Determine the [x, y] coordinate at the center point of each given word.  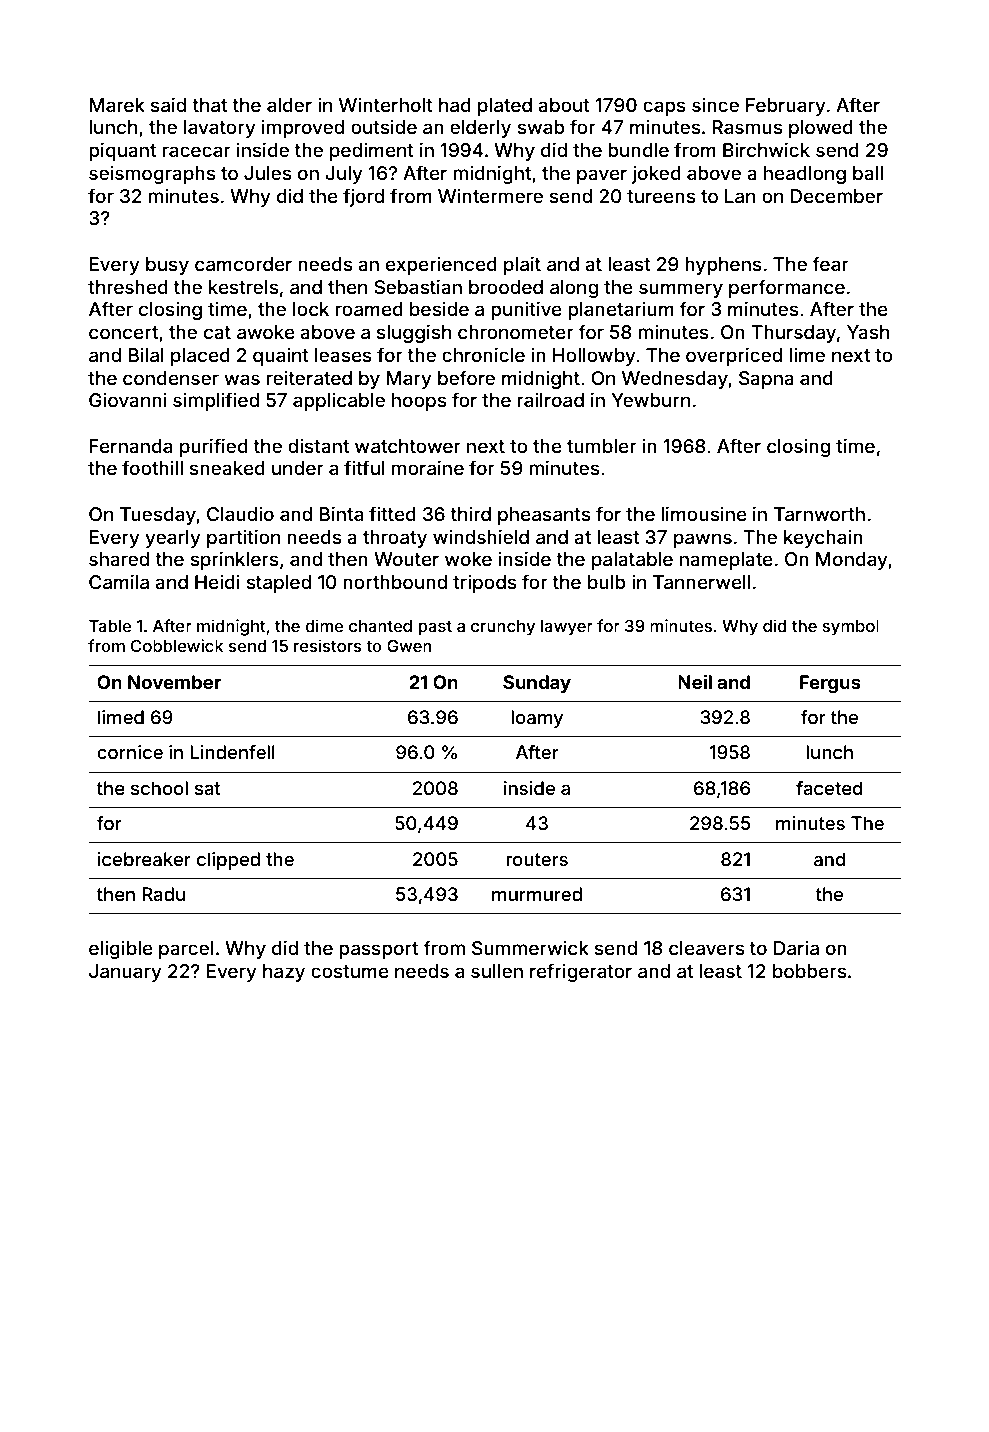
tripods [485, 583]
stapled [278, 584]
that [210, 105]
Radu [163, 894]
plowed [821, 129]
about [564, 105]
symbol [850, 628]
